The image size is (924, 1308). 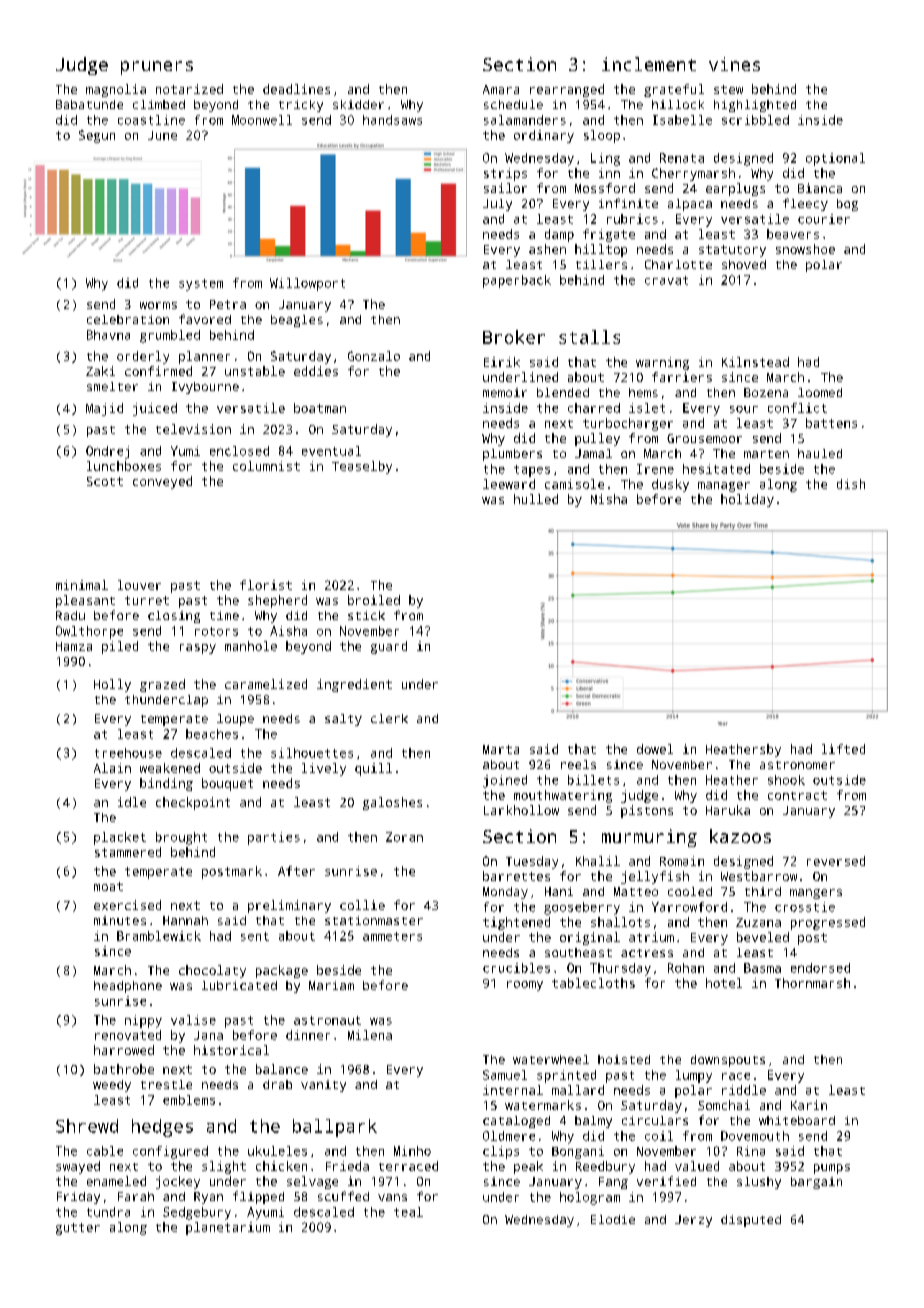 What do you see at coordinates (501, 89) in the document?
I see `Amara` at bounding box center [501, 89].
